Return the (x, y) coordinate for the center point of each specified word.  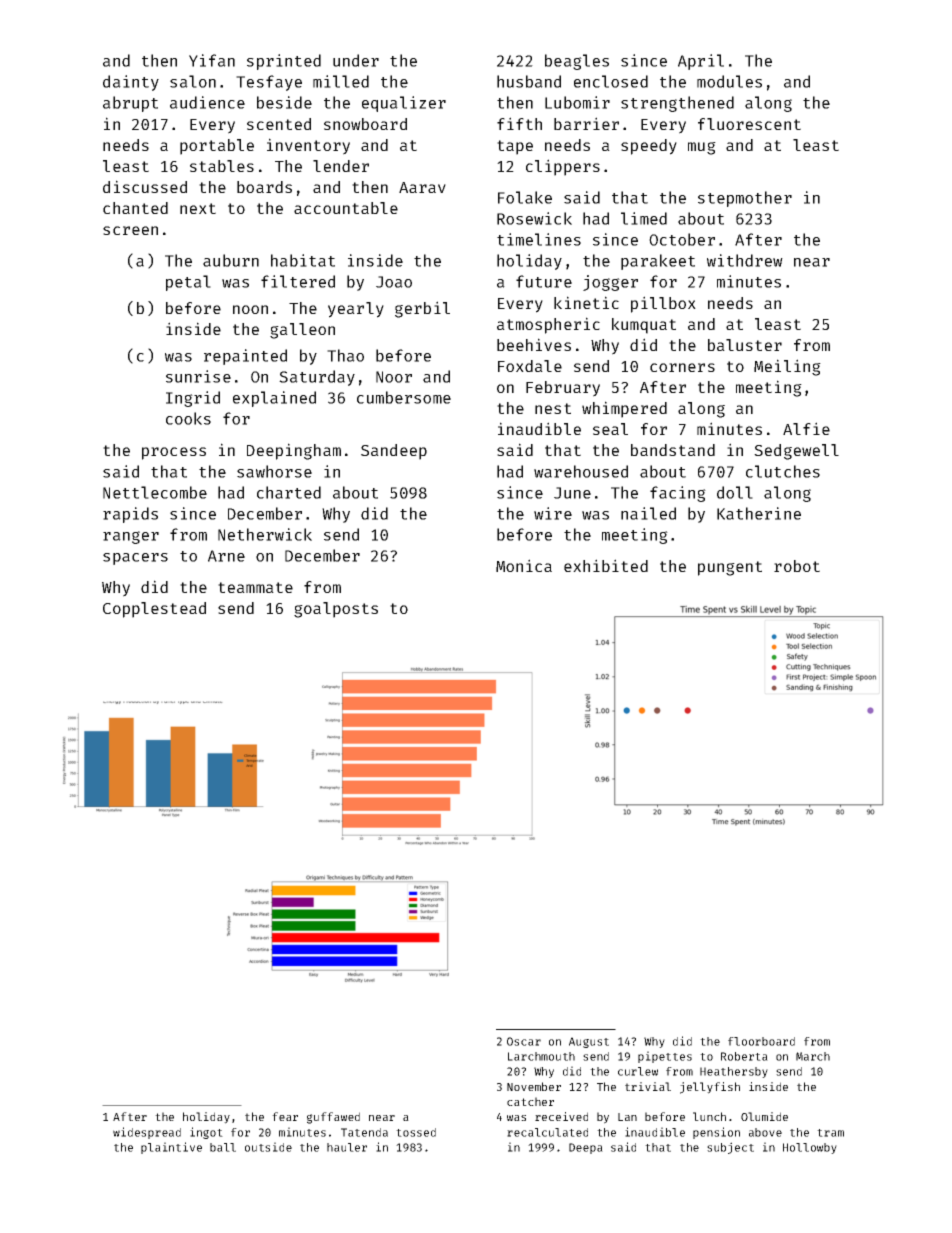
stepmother (745, 199)
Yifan (212, 60)
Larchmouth (541, 1056)
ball (223, 1147)
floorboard (761, 1041)
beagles (577, 62)
